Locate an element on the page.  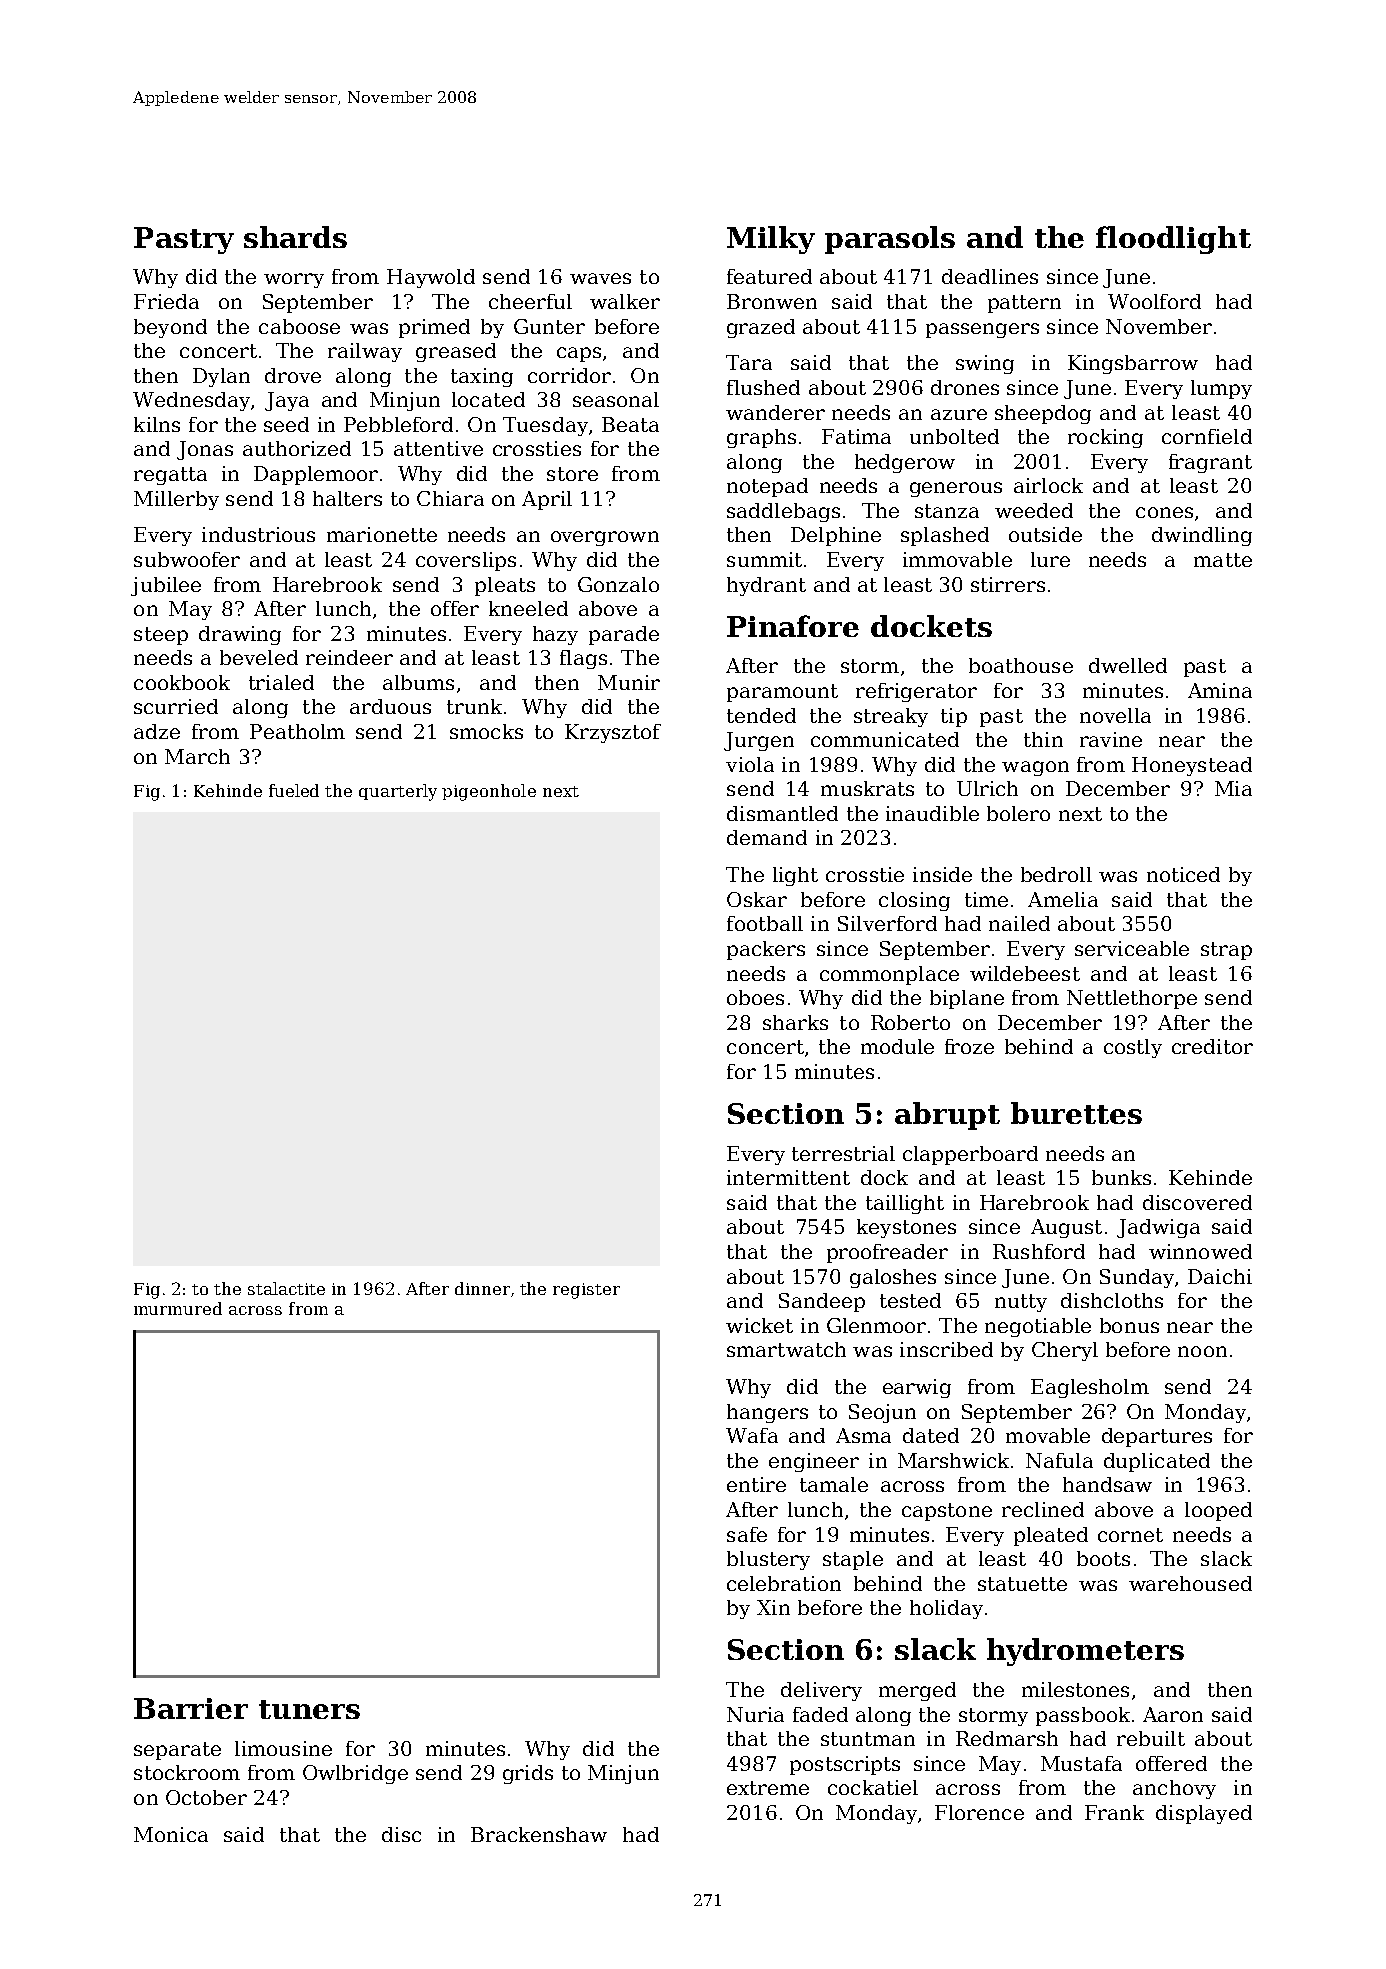
Frieda is located at coordinates (166, 301).
